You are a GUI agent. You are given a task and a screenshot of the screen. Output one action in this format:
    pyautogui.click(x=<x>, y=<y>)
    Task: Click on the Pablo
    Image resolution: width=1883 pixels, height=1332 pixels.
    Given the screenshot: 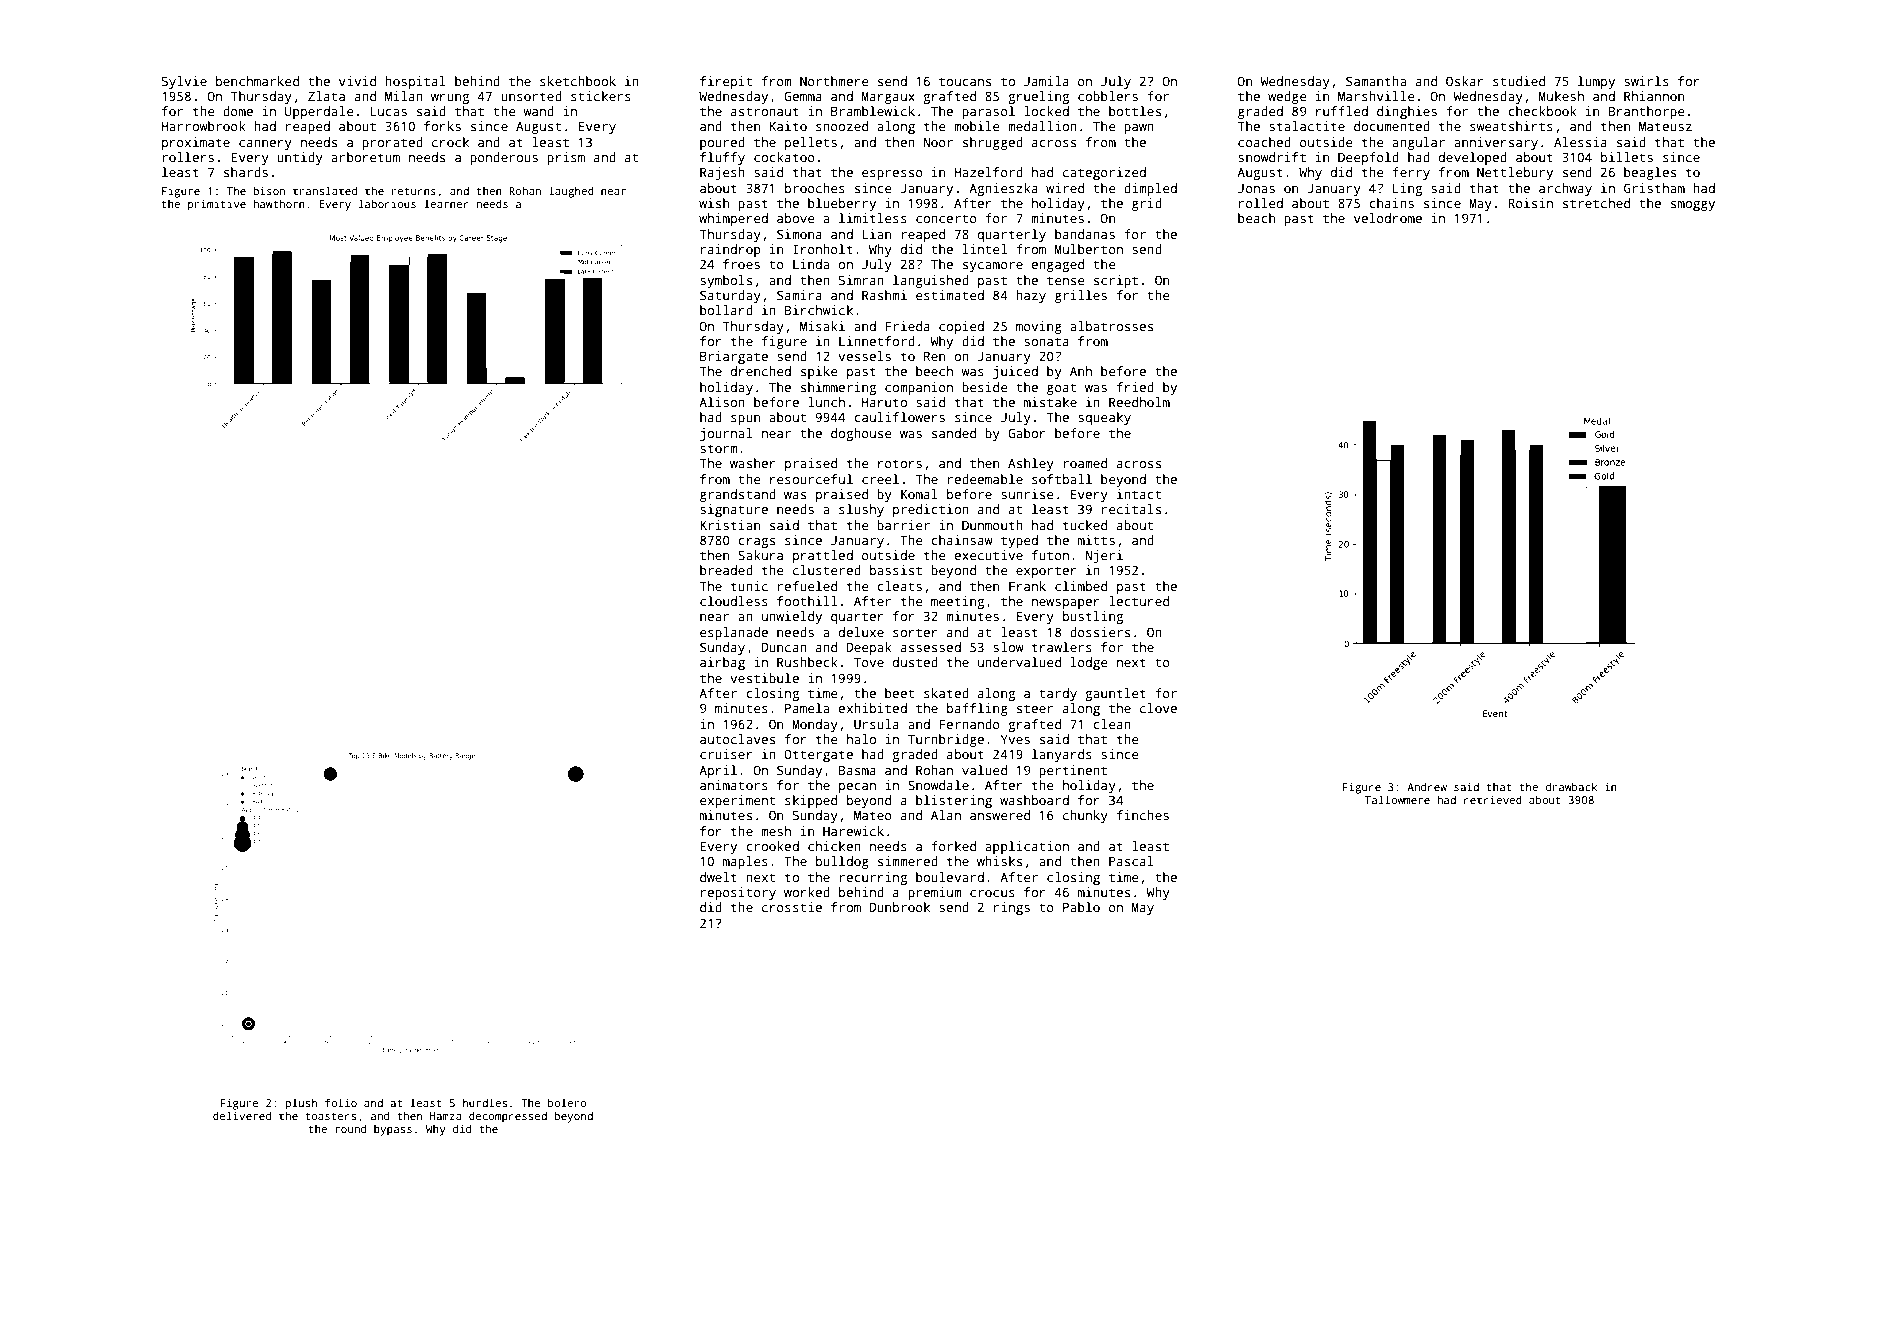 What is the action you would take?
    pyautogui.click(x=1081, y=907)
